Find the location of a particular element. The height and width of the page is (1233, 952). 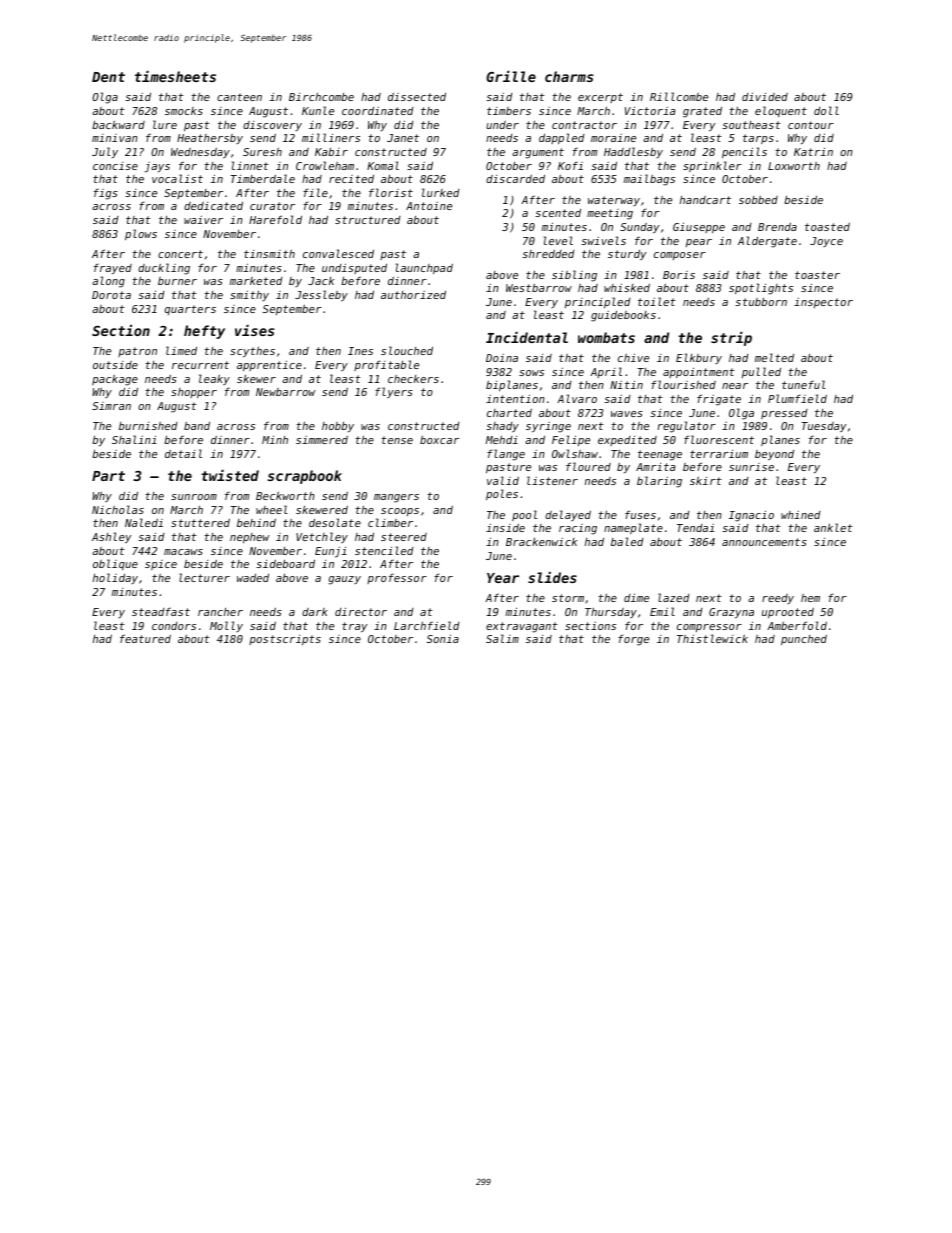

smithy is located at coordinates (249, 295).
